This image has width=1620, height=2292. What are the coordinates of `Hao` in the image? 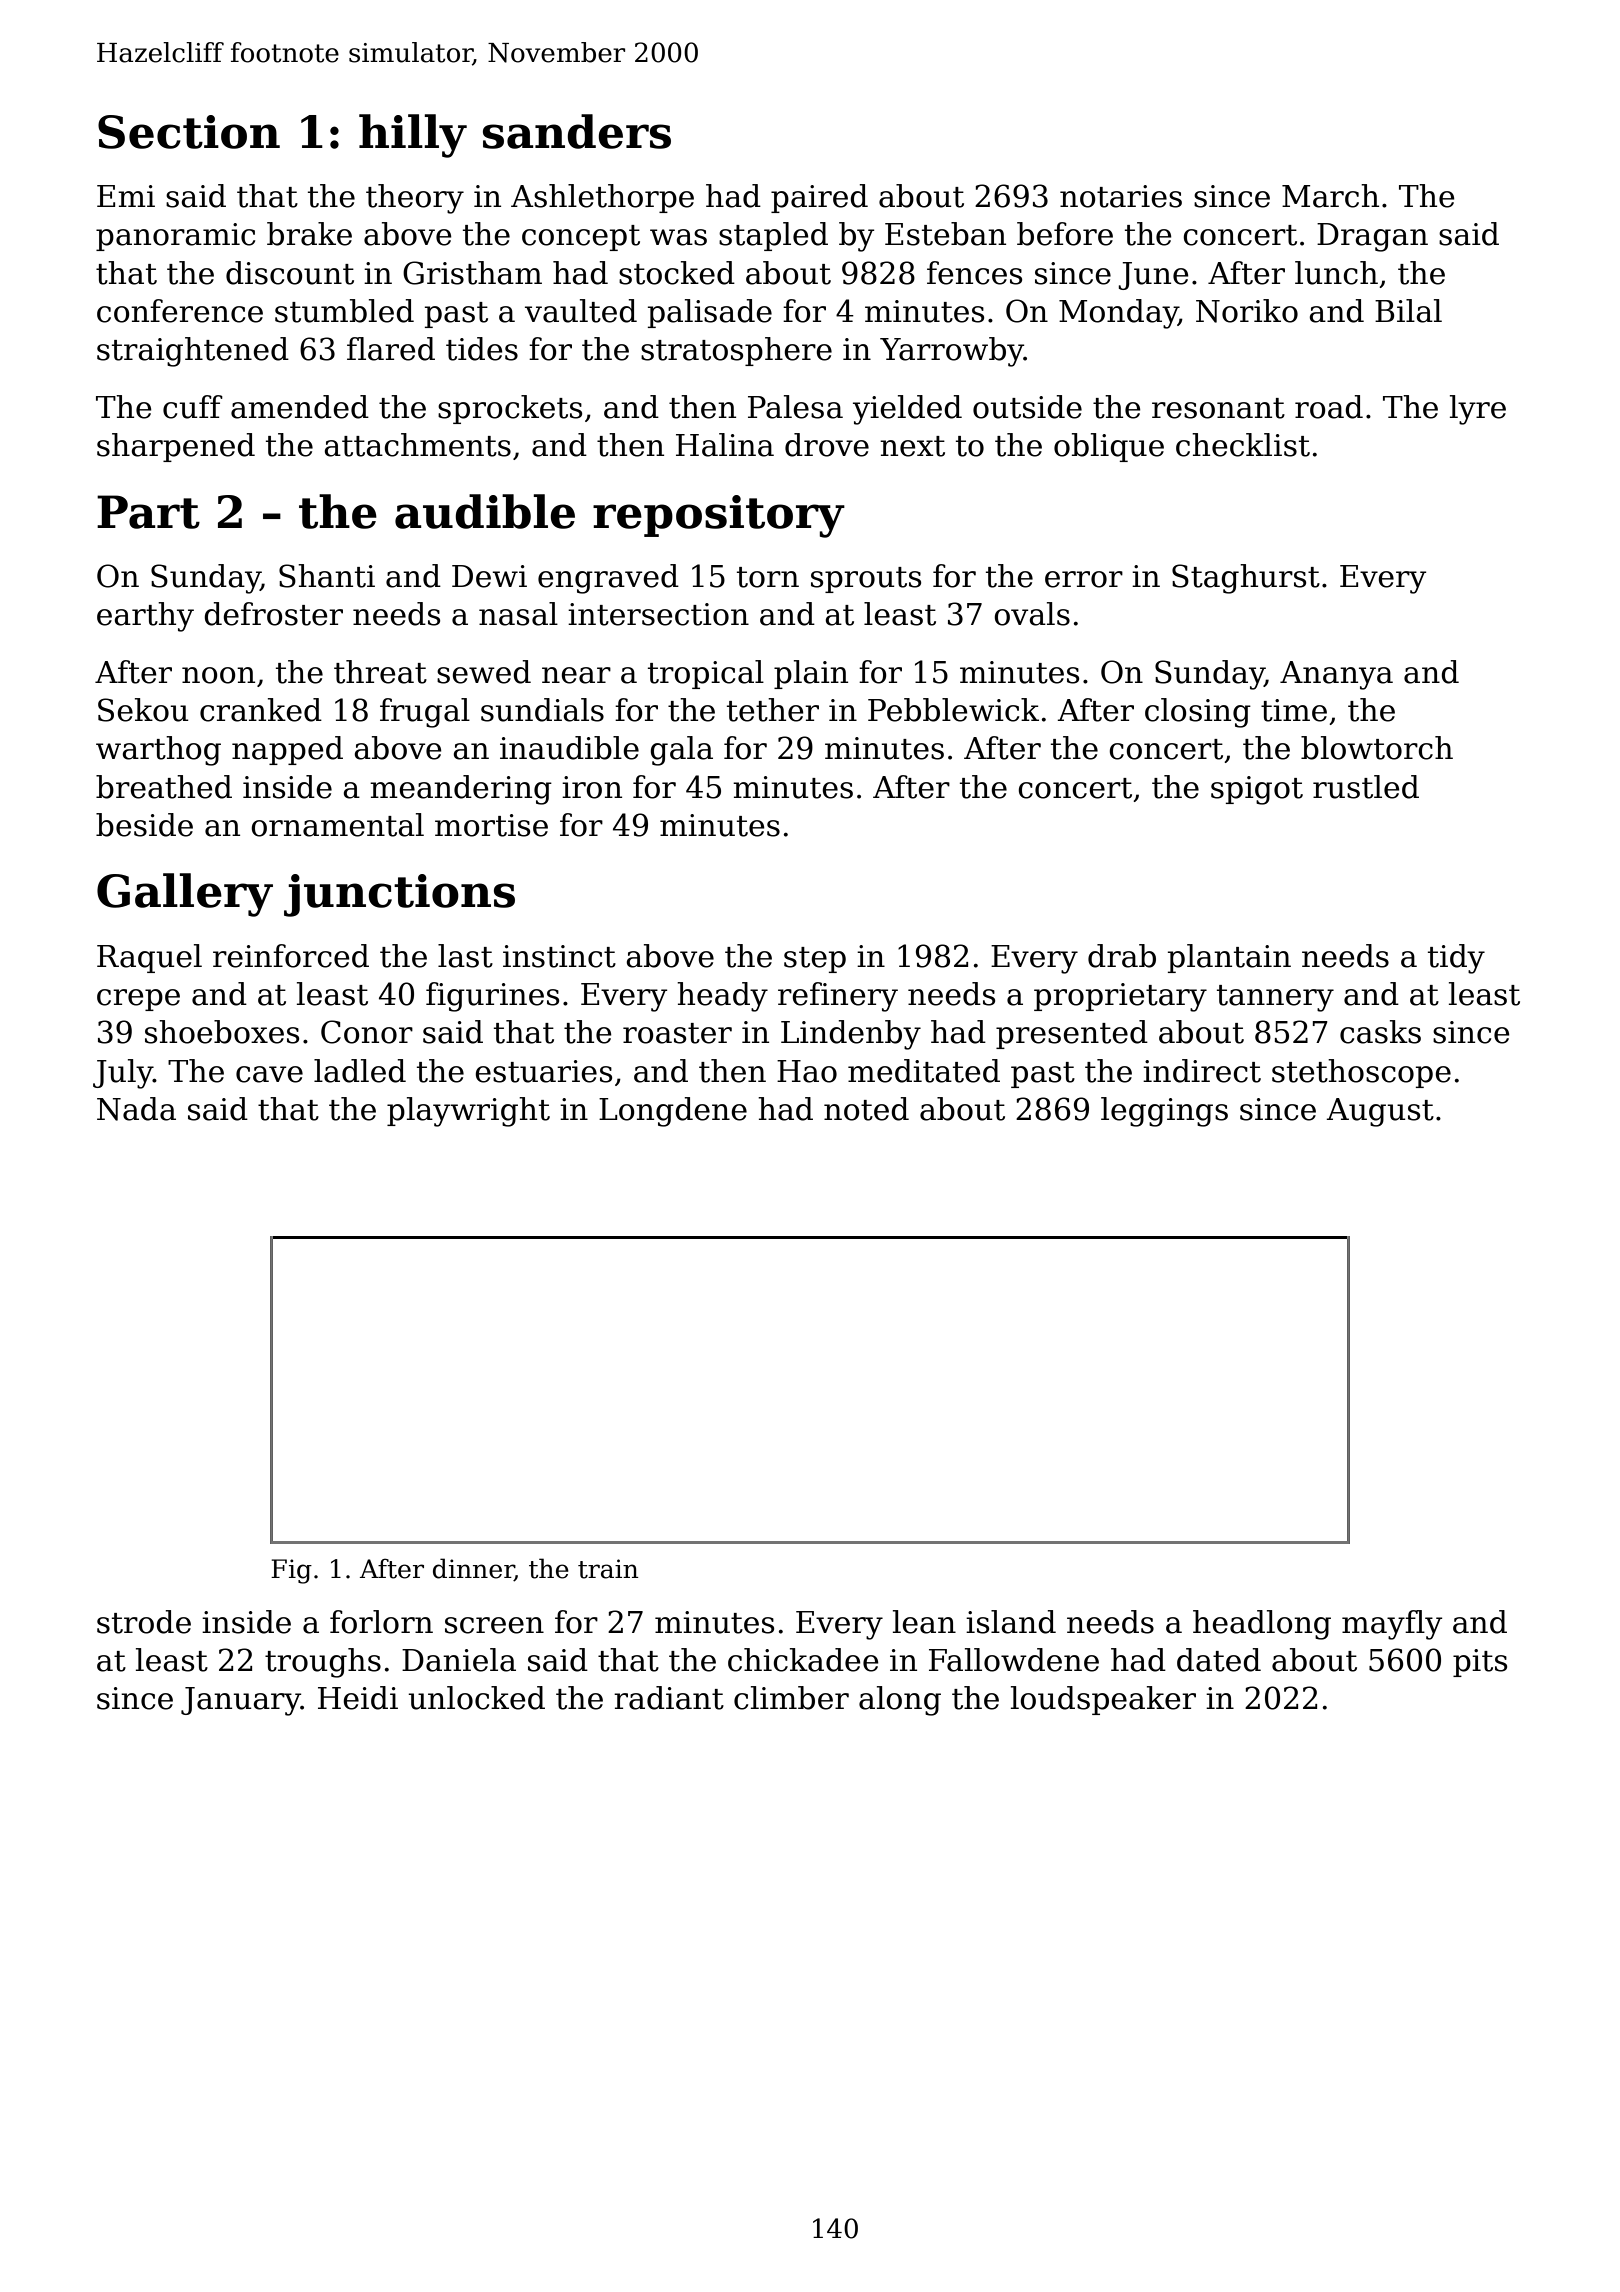 It's located at (807, 1071).
